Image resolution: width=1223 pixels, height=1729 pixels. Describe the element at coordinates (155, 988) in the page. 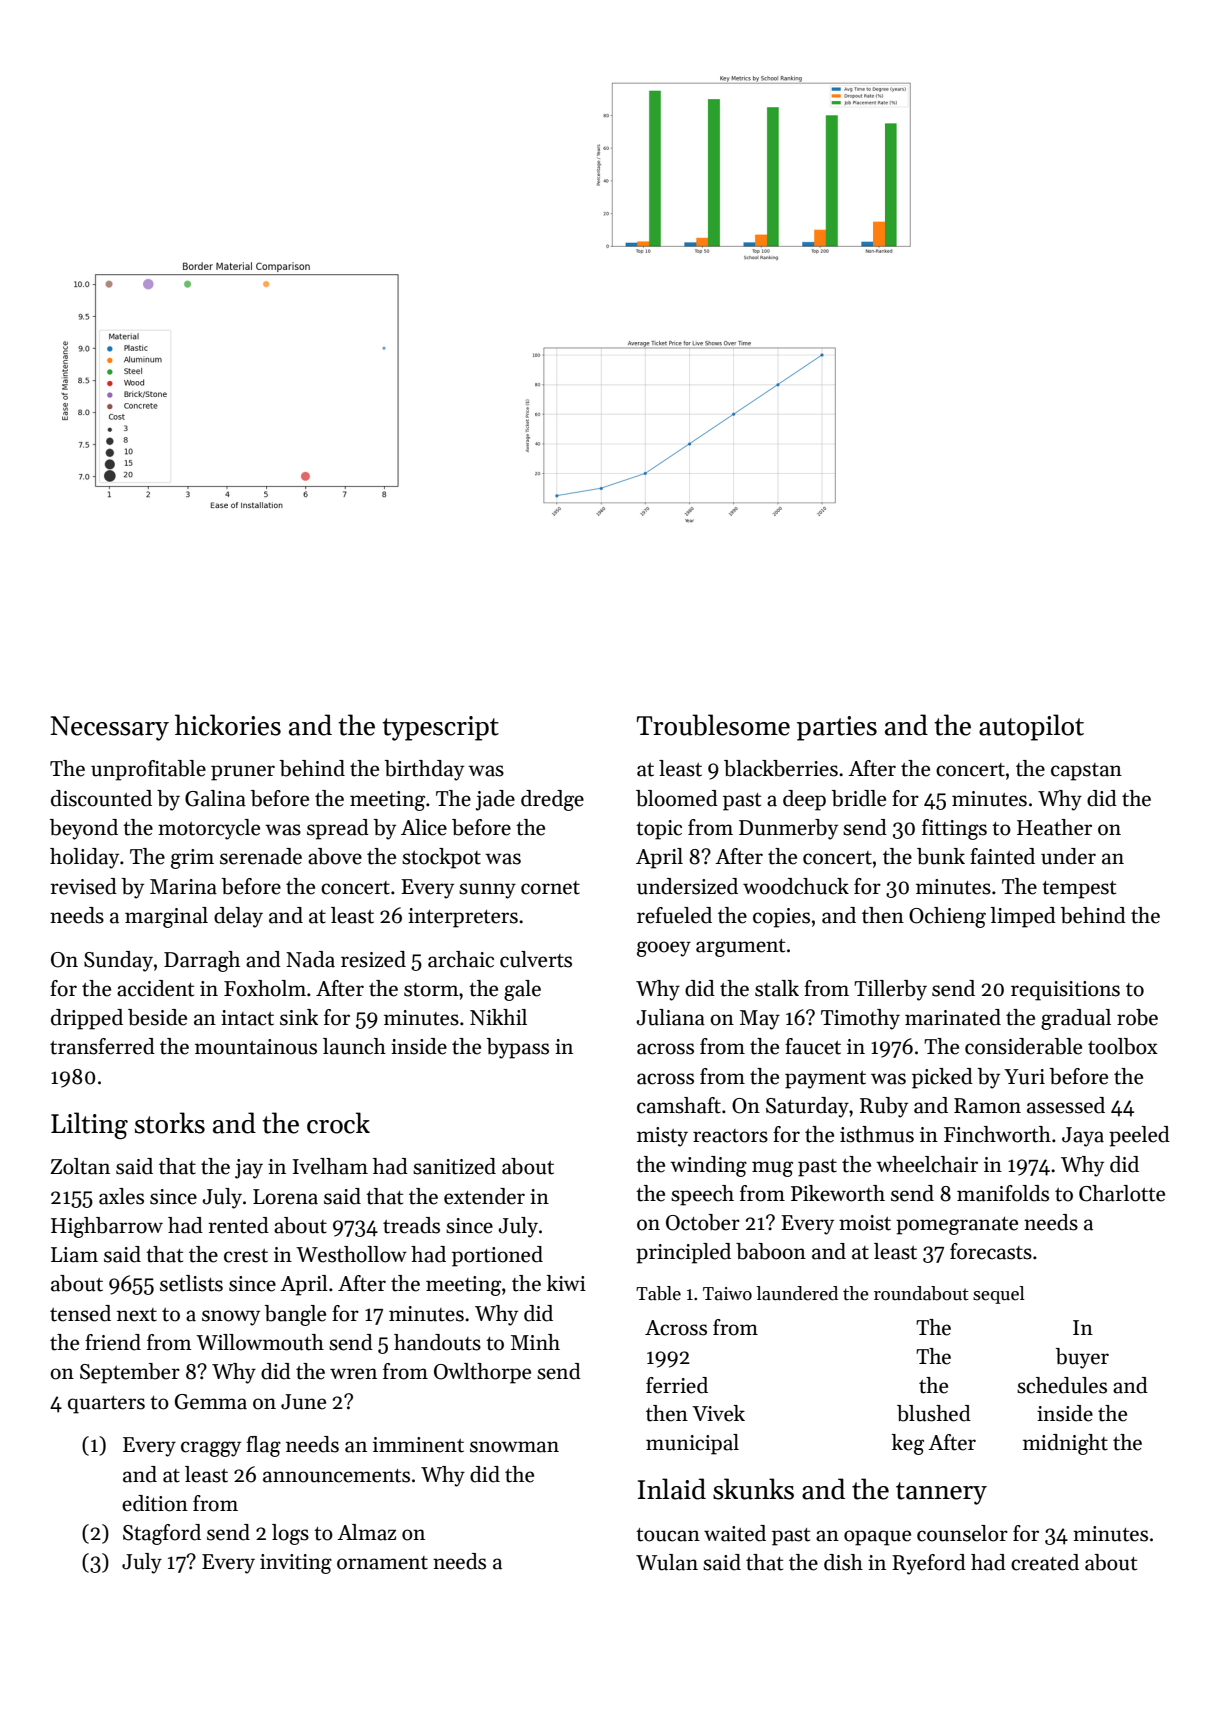

I see `accident` at that location.
